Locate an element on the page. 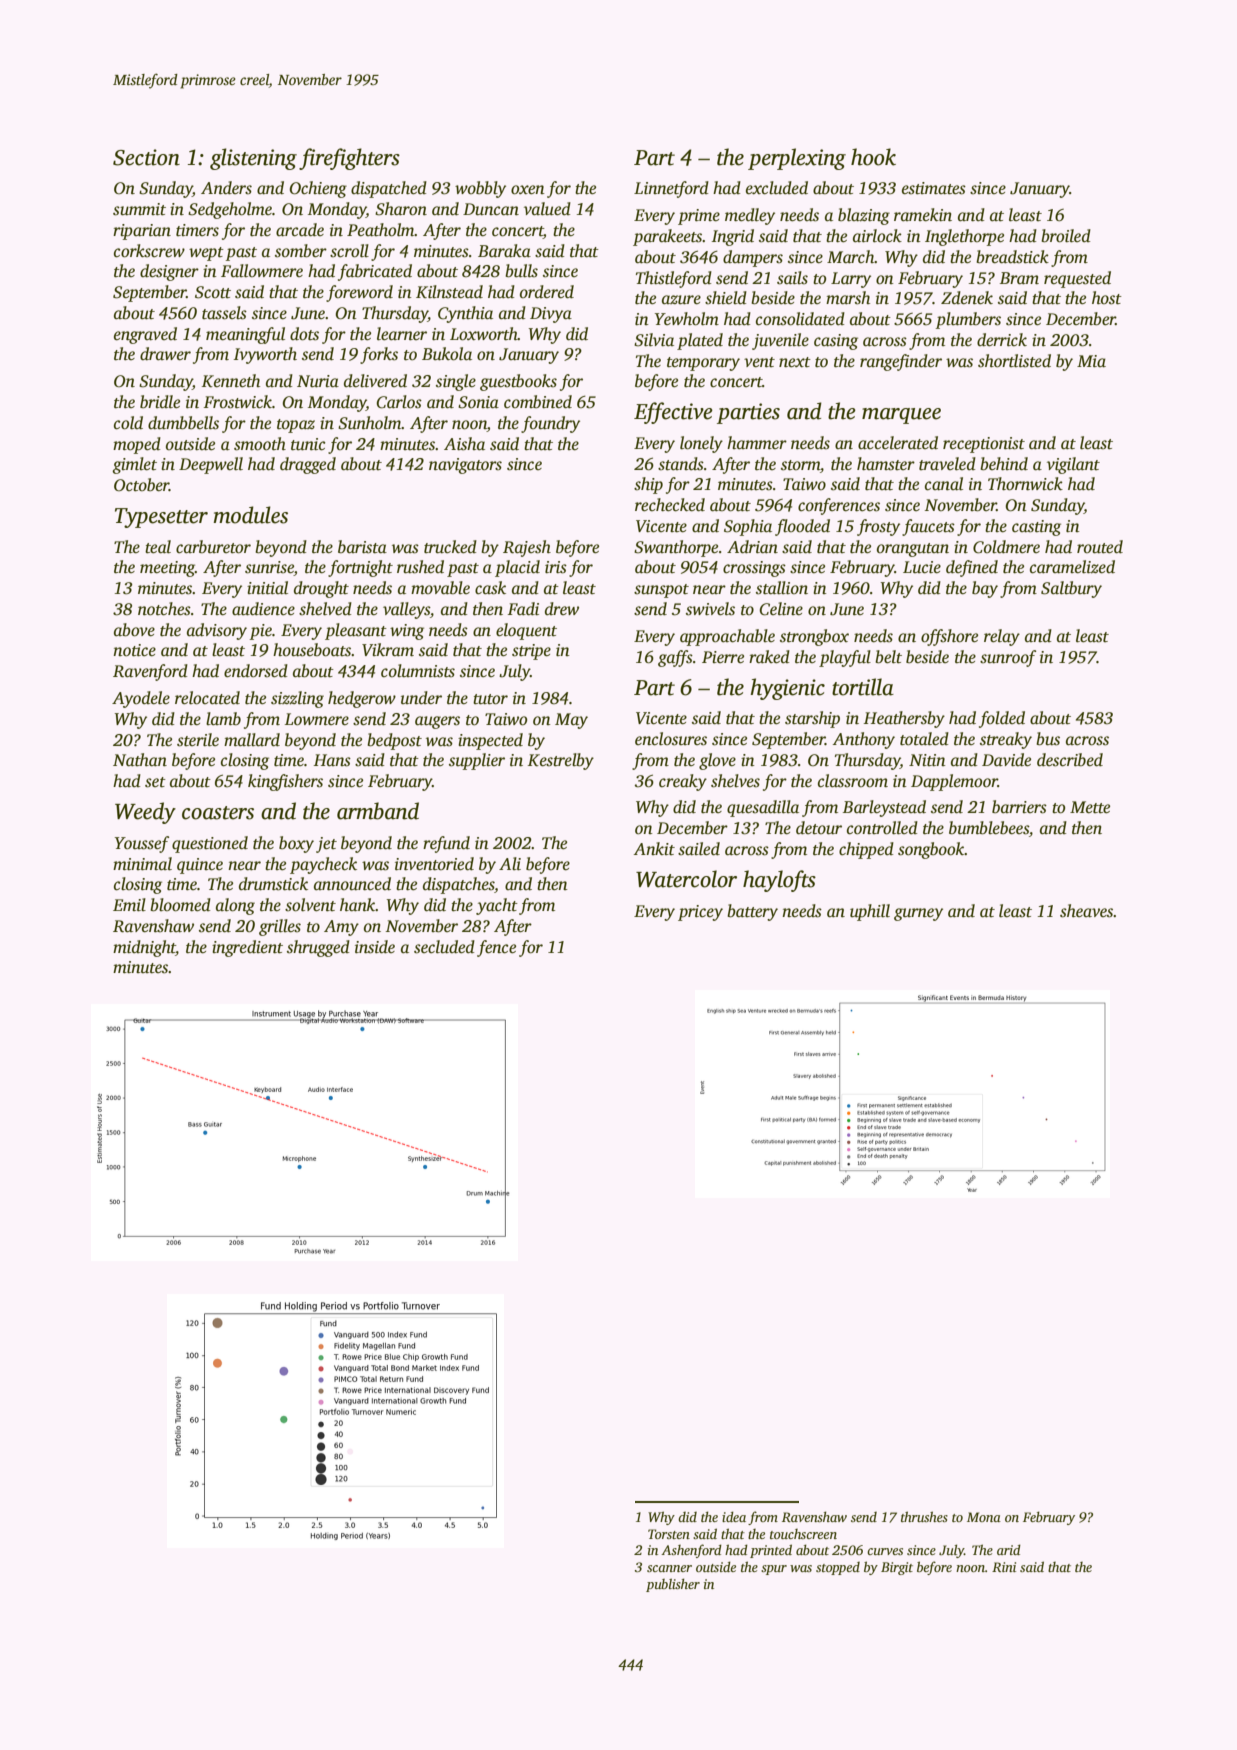 Image resolution: width=1237 pixels, height=1750 pixels. Torsten is located at coordinates (669, 1534).
